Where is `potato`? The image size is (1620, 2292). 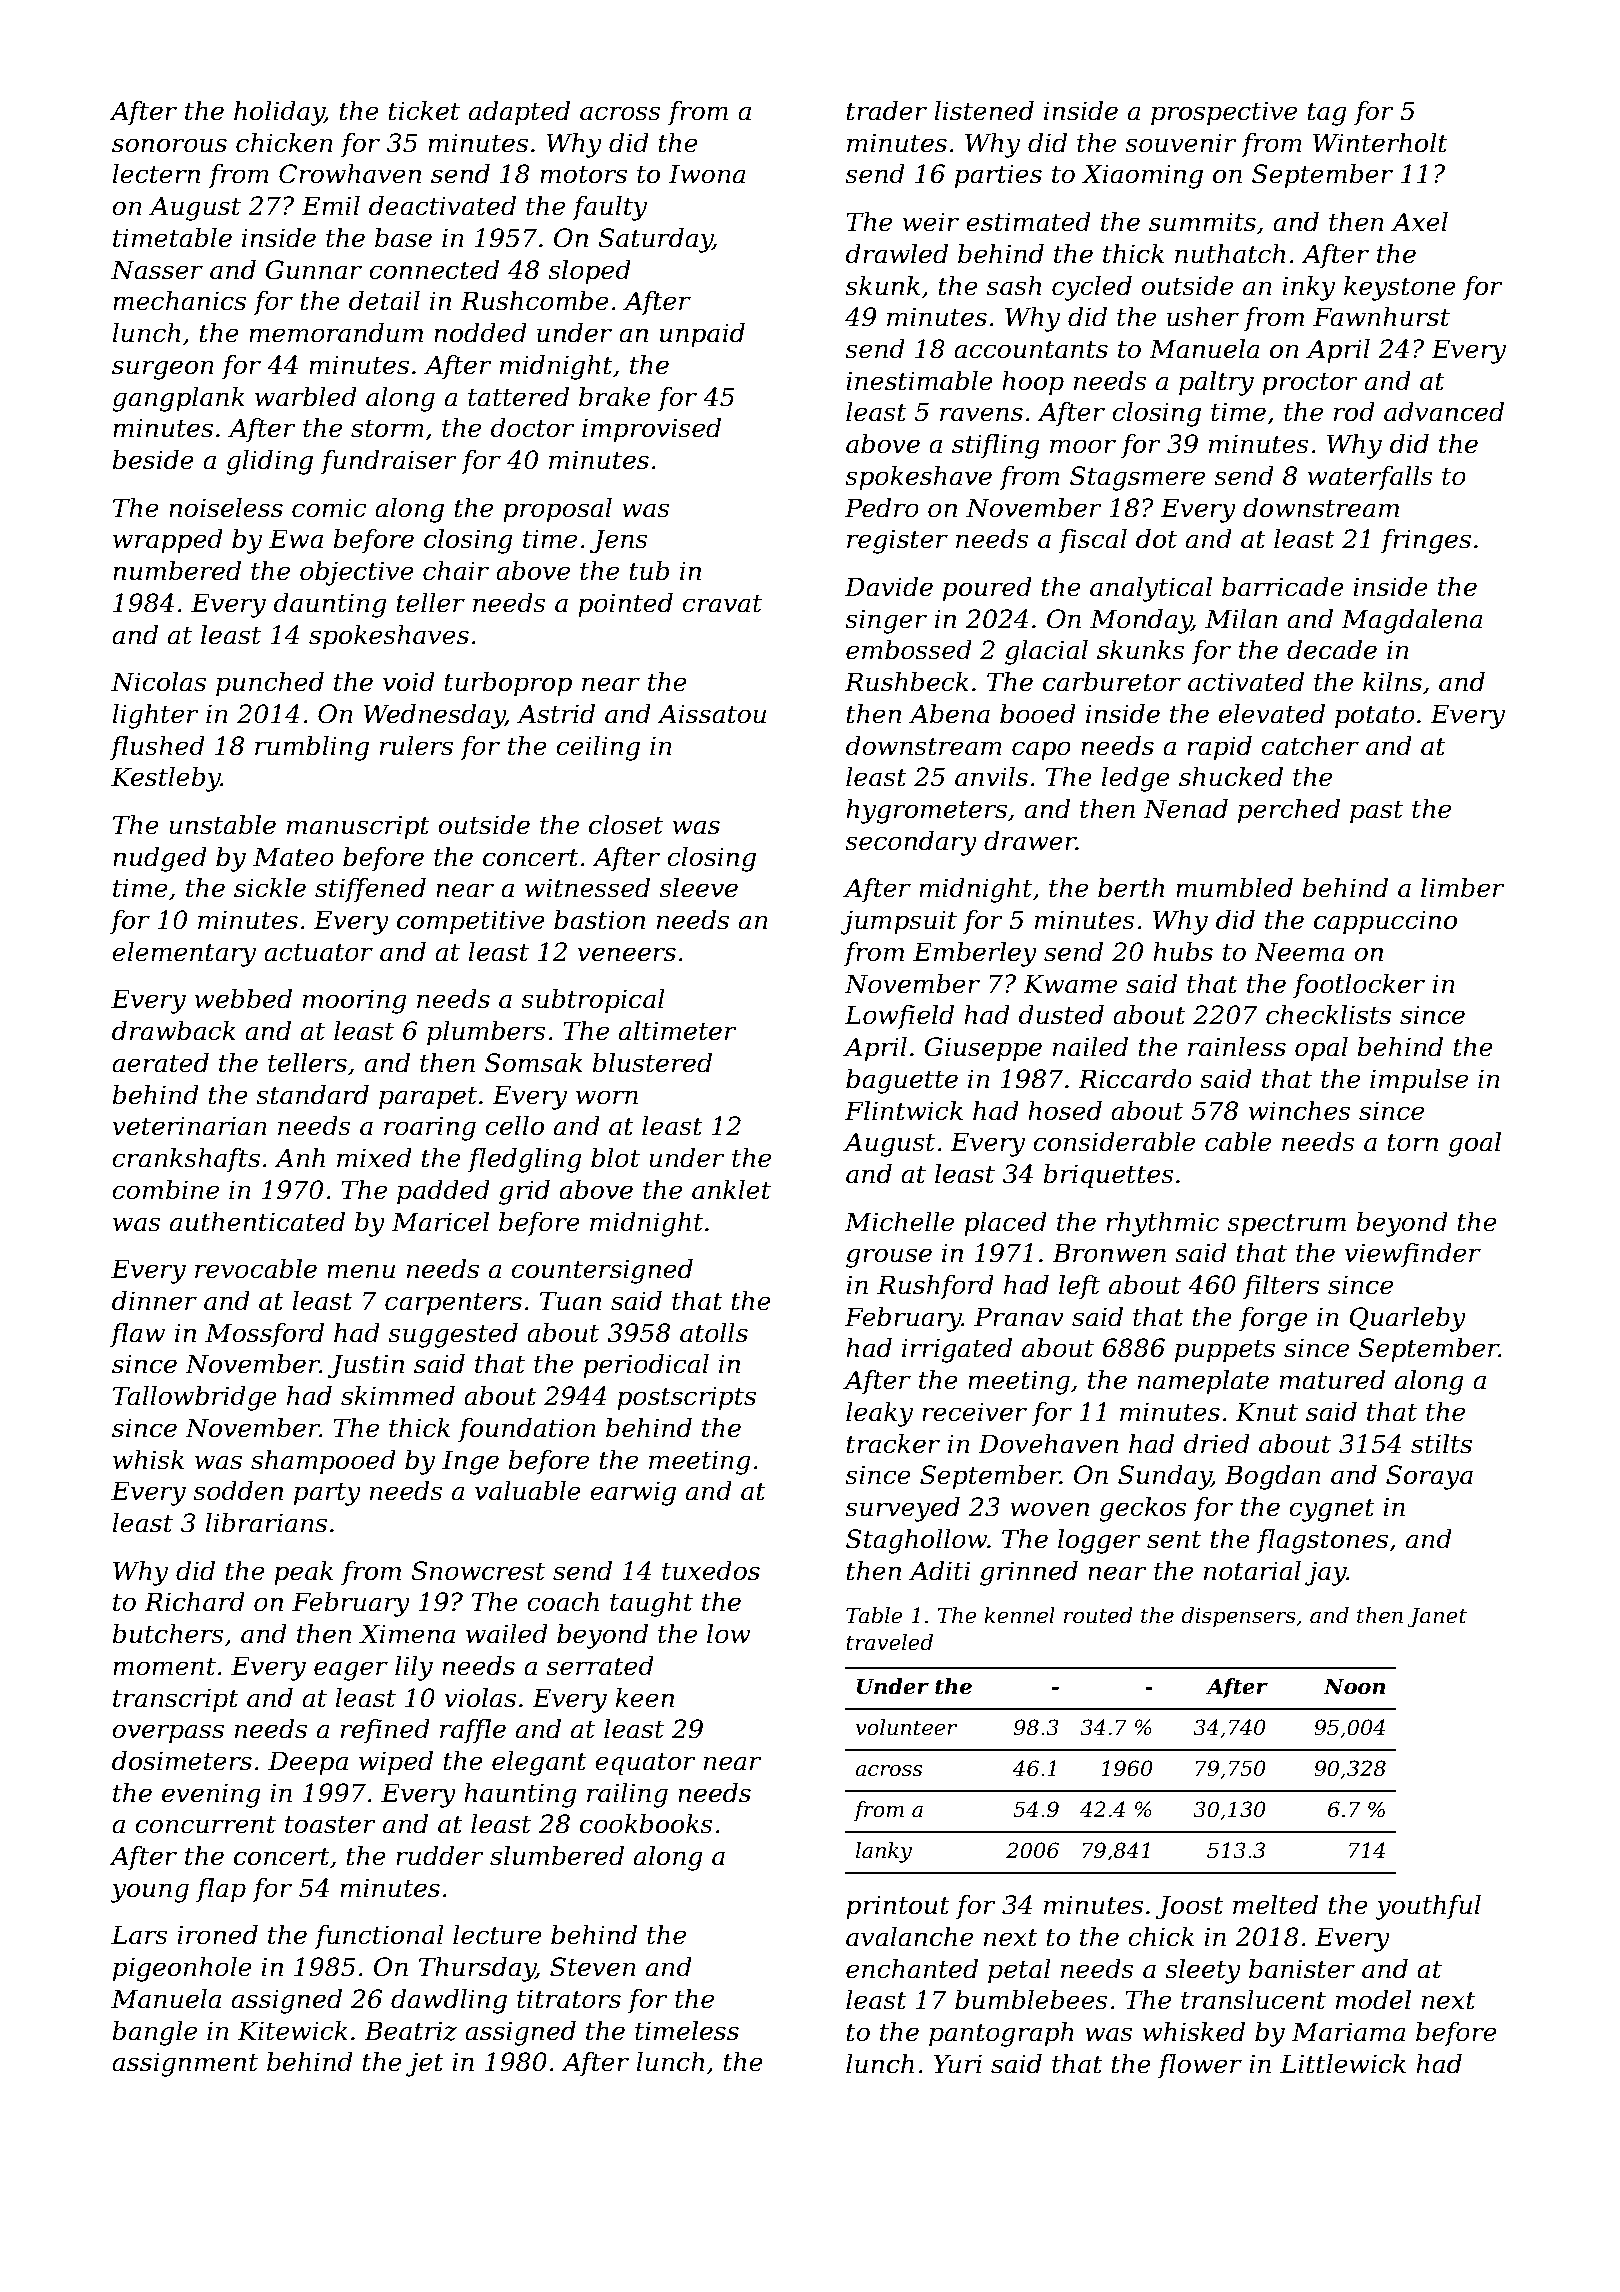
potato is located at coordinates (1375, 717).
